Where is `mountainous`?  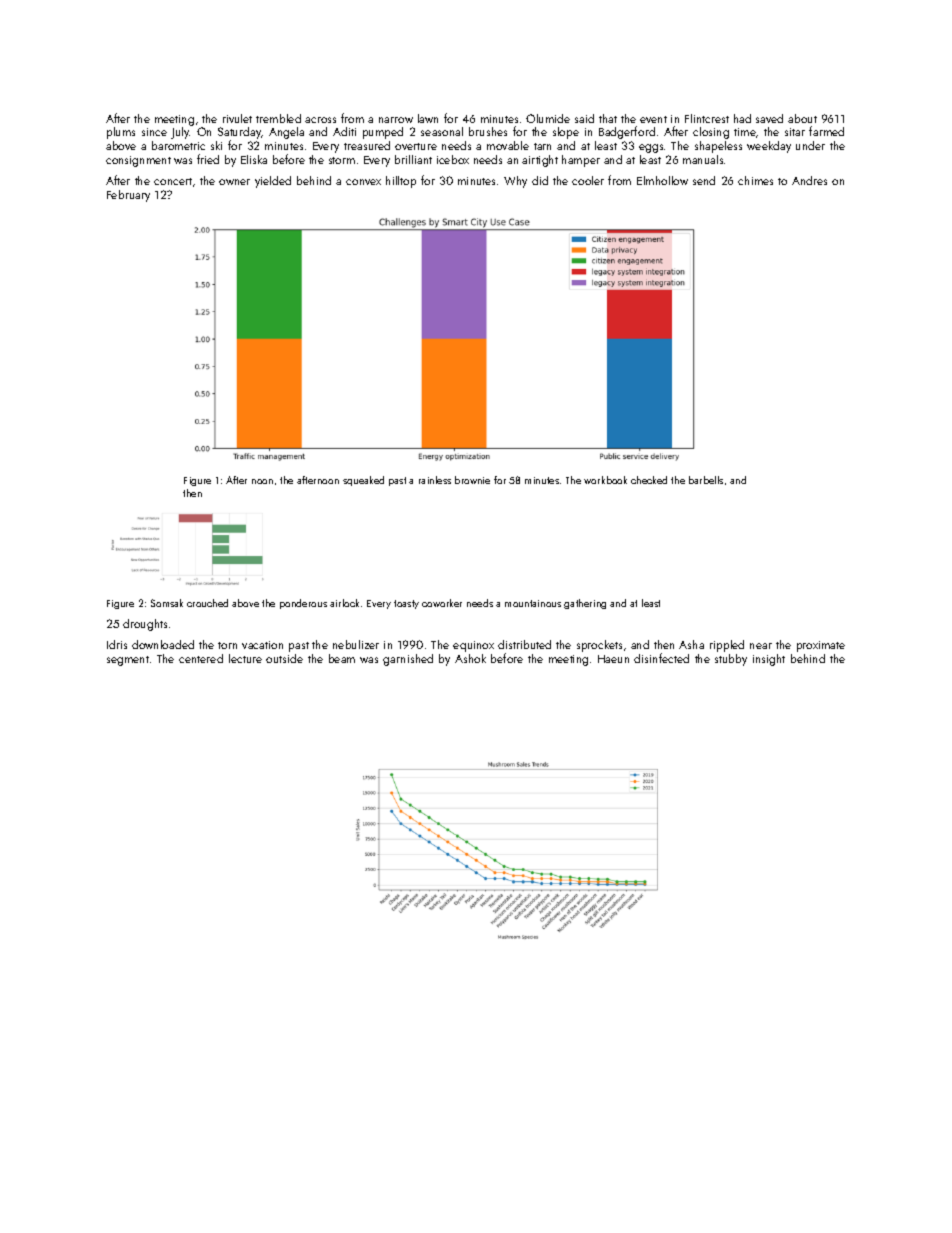
mountainous is located at coordinates (533, 603).
